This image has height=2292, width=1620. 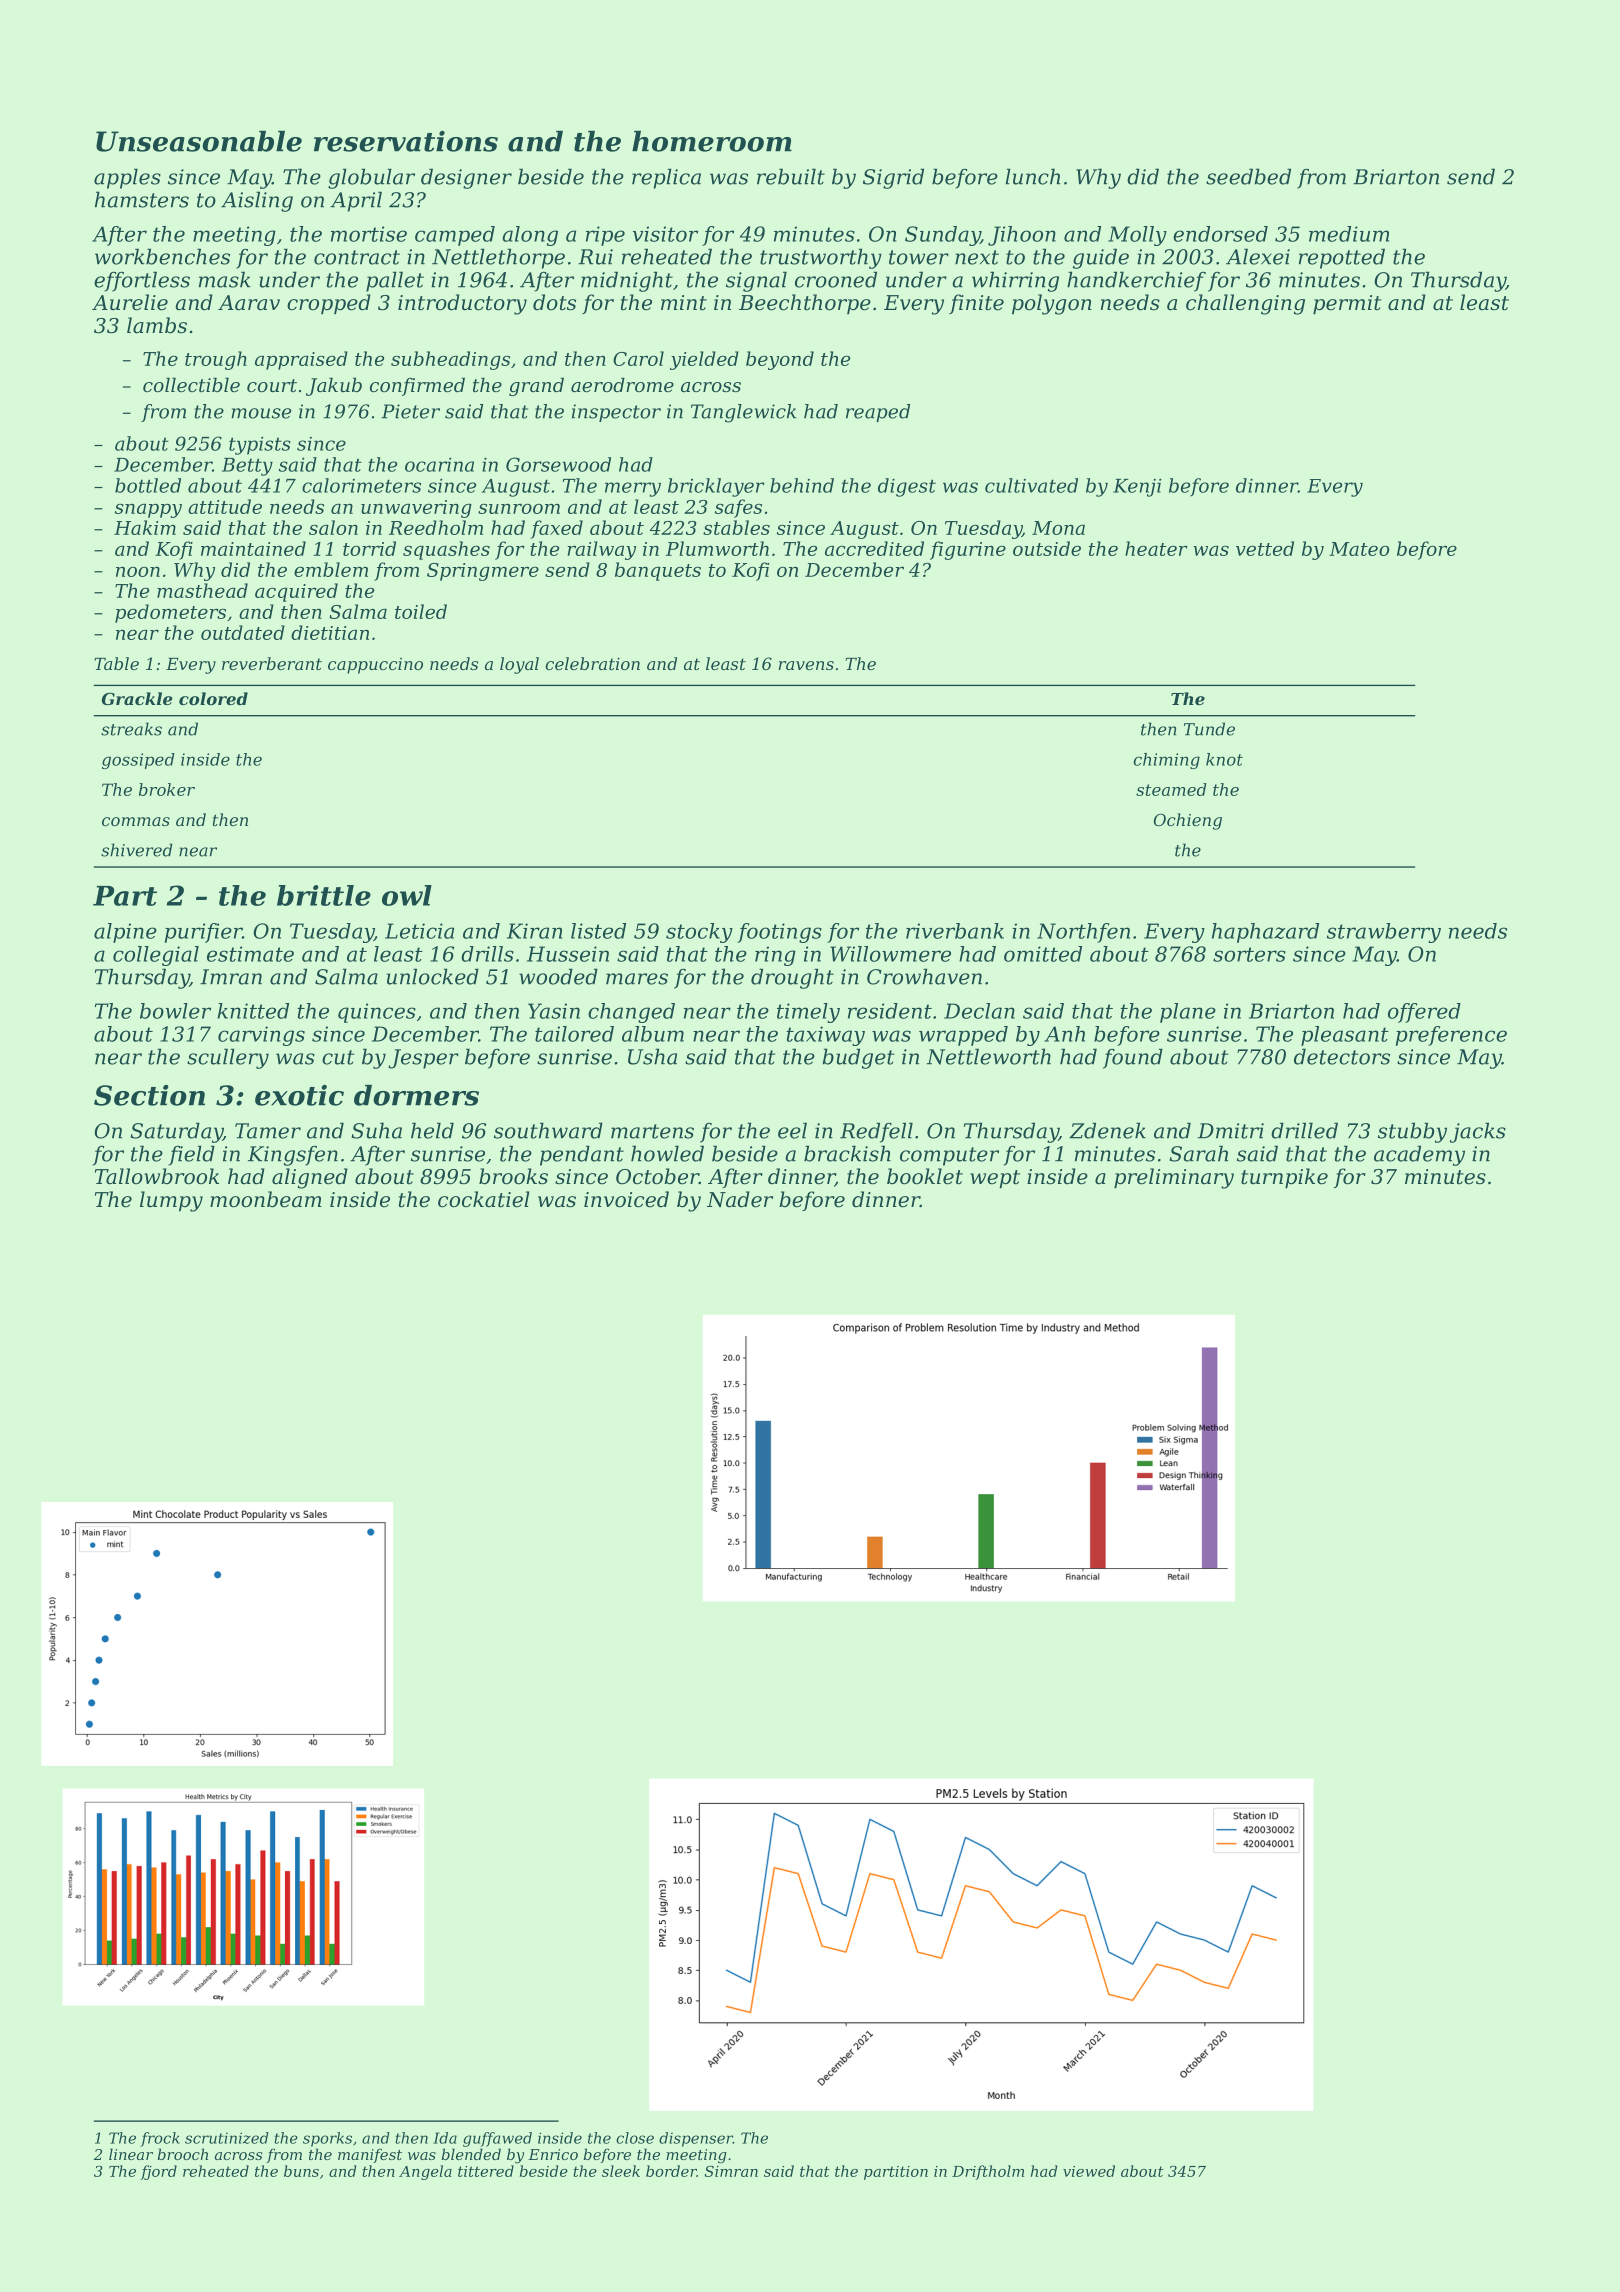 I want to click on reservations, so click(x=406, y=141).
